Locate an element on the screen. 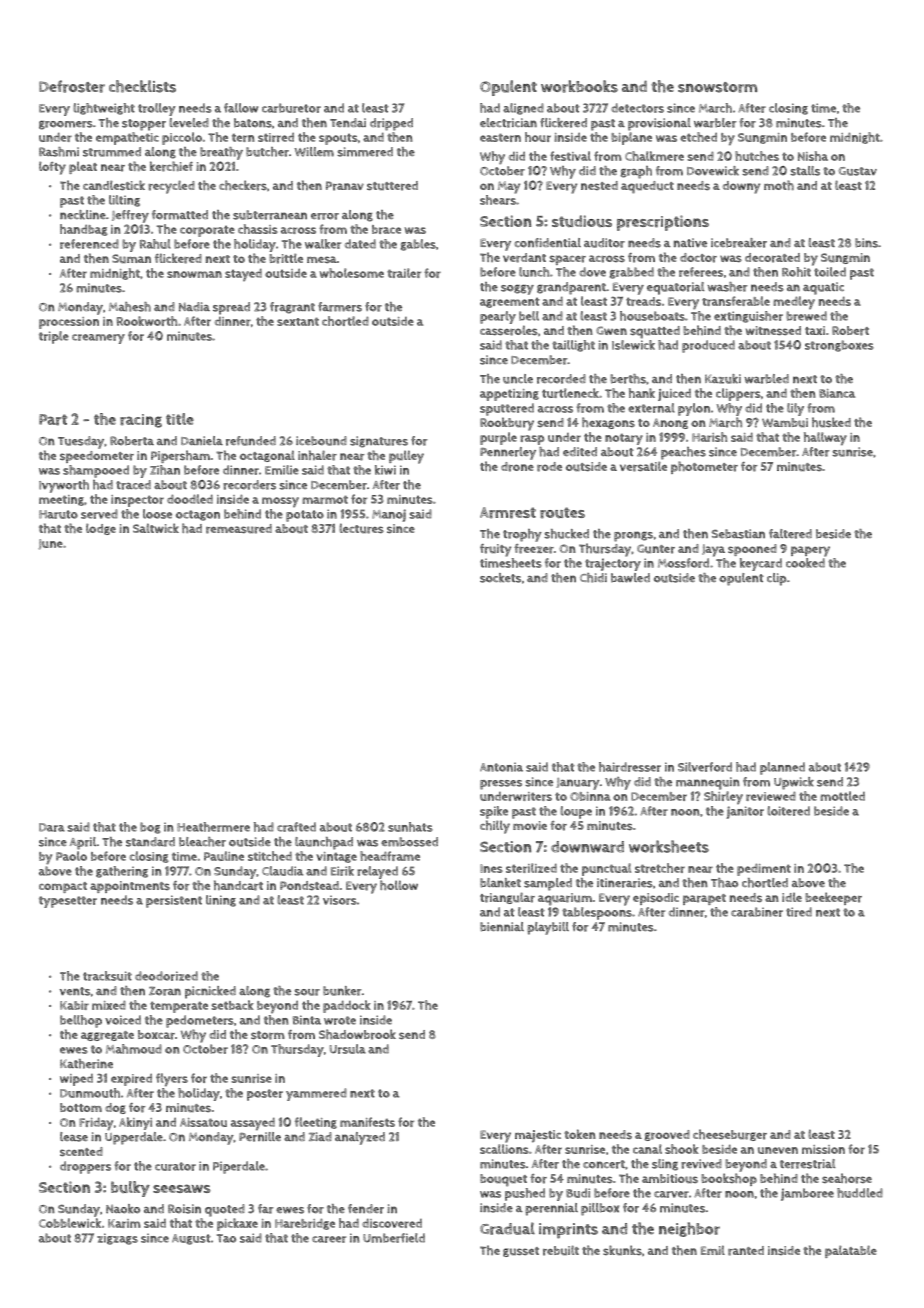 This screenshot has height=1308, width=924. career is located at coordinates (329, 1239).
